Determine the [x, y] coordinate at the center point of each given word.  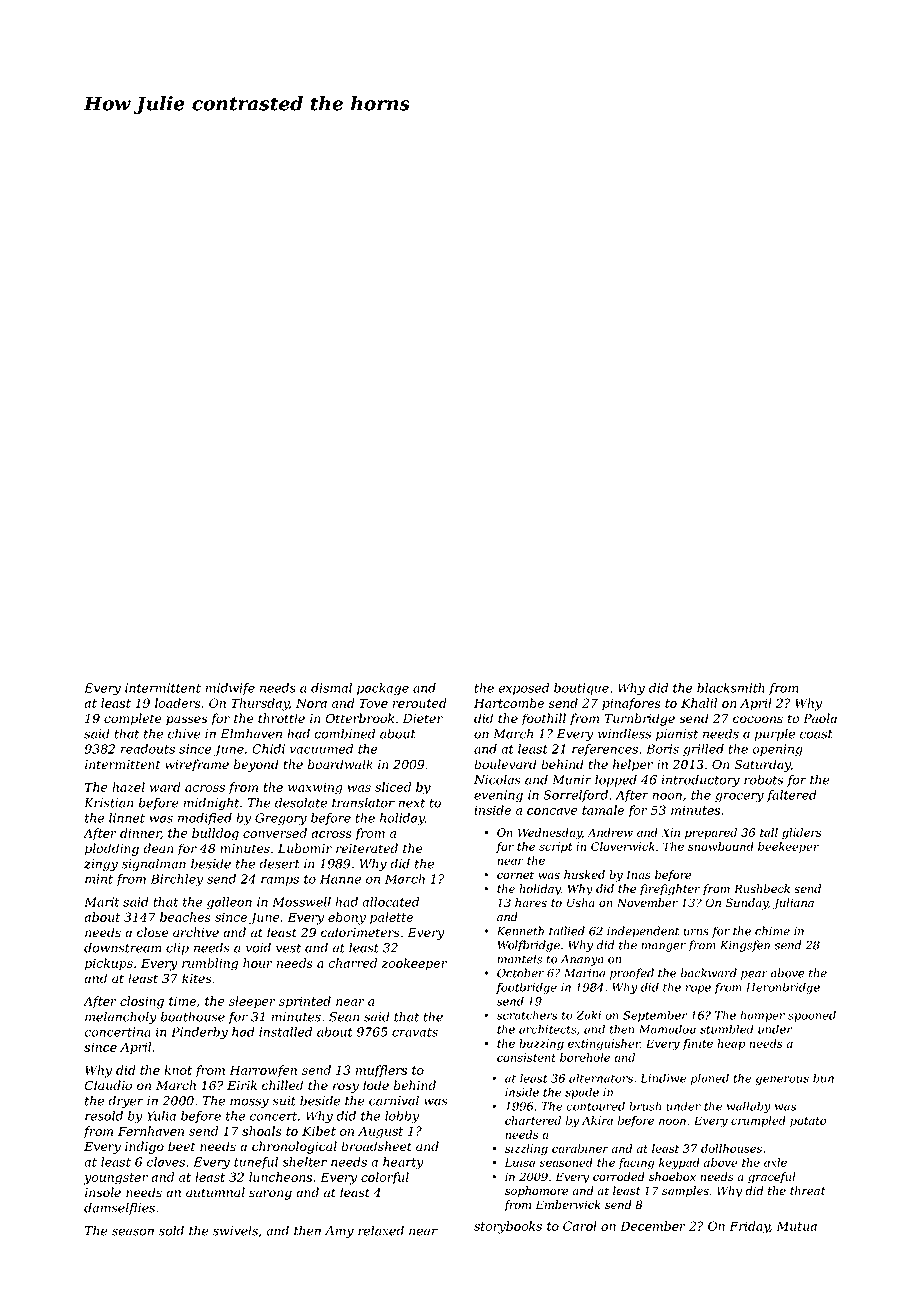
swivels [235, 1230]
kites [197, 978]
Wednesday [550, 834]
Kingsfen [745, 946]
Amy [339, 1232]
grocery [739, 798]
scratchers [527, 1015]
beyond [256, 765]
